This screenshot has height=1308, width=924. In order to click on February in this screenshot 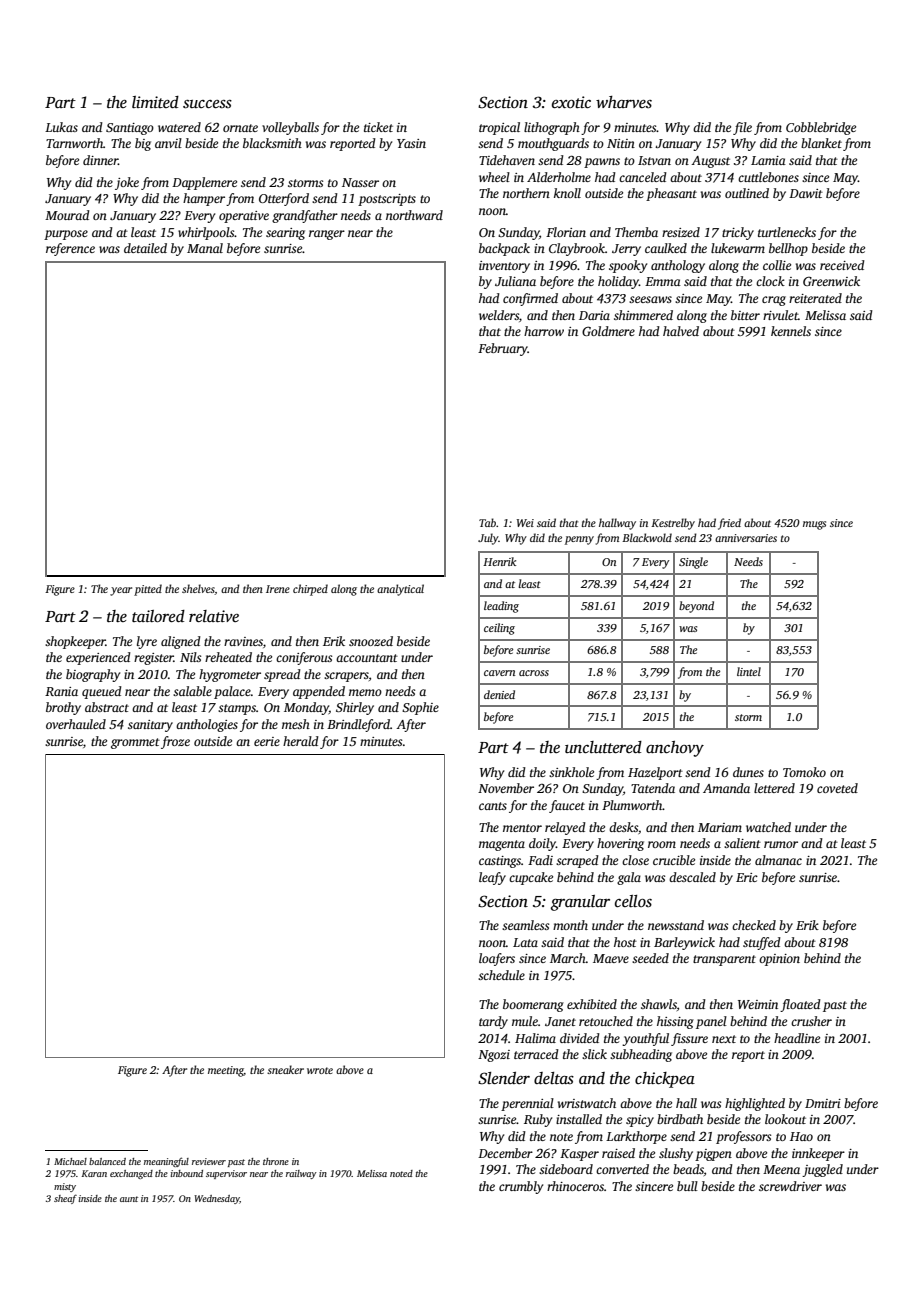, I will do `click(503, 349)`.
